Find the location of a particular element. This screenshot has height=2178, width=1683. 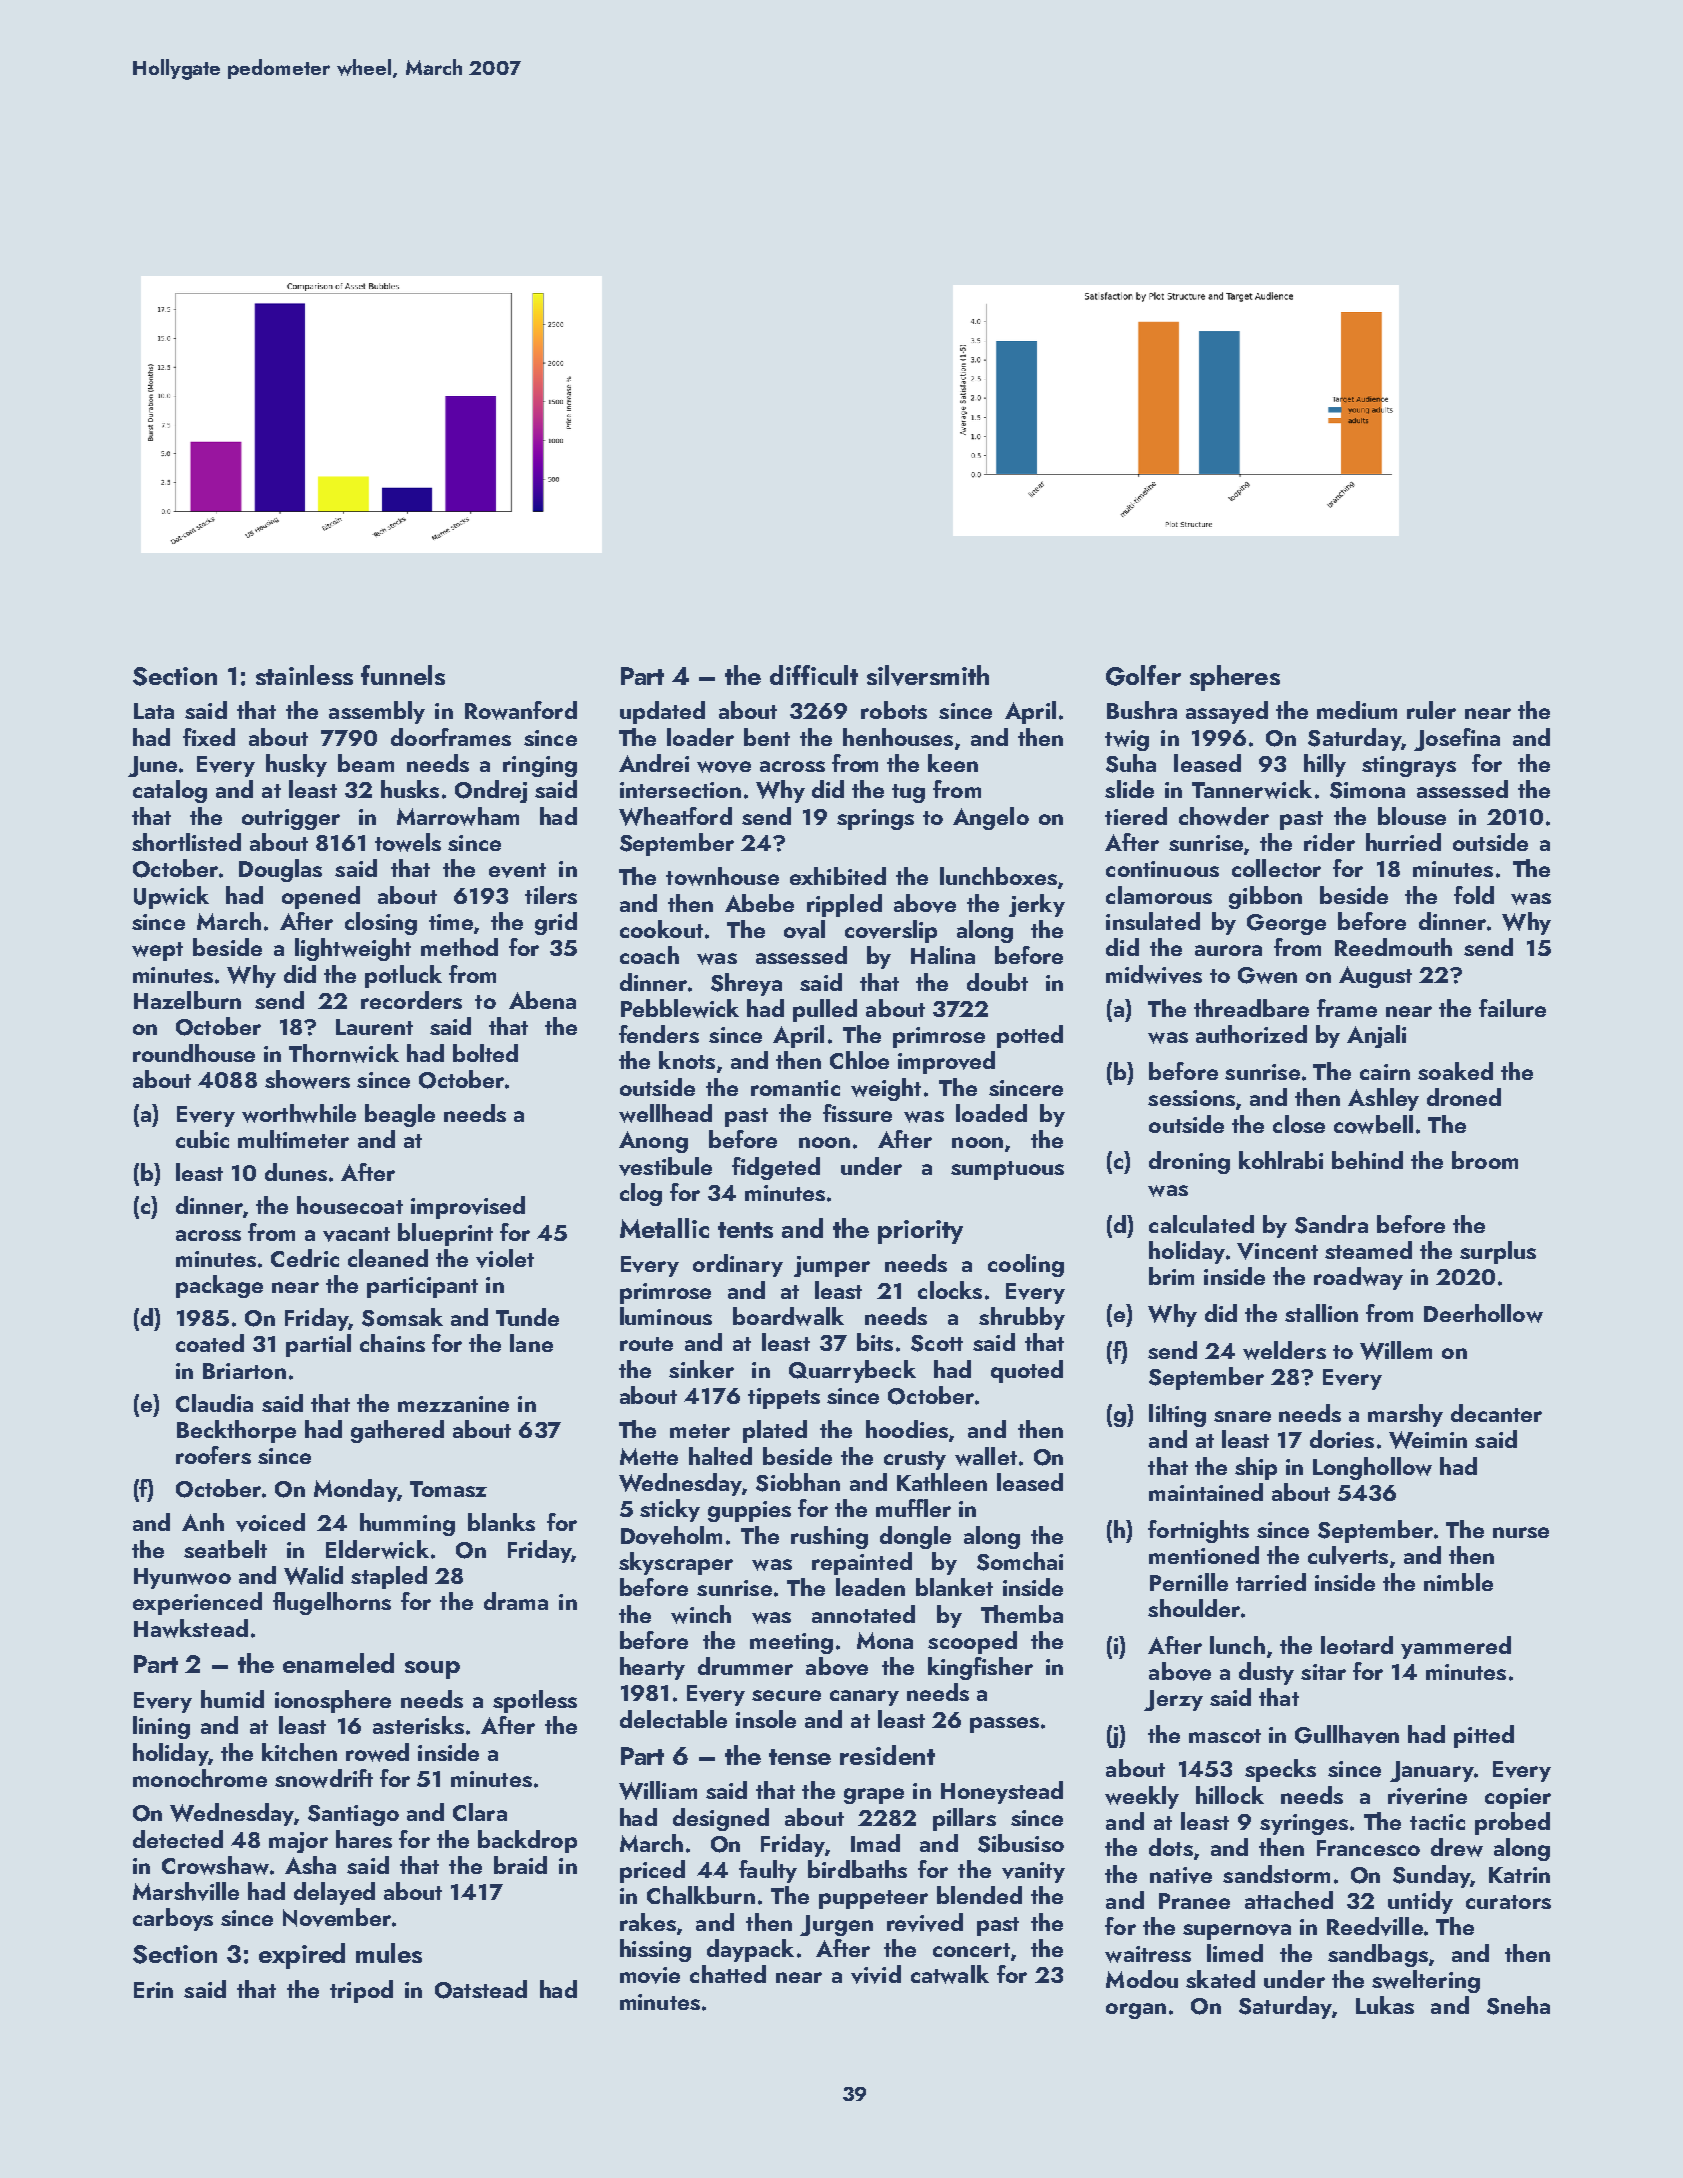

Oatstead is located at coordinates (481, 1989).
